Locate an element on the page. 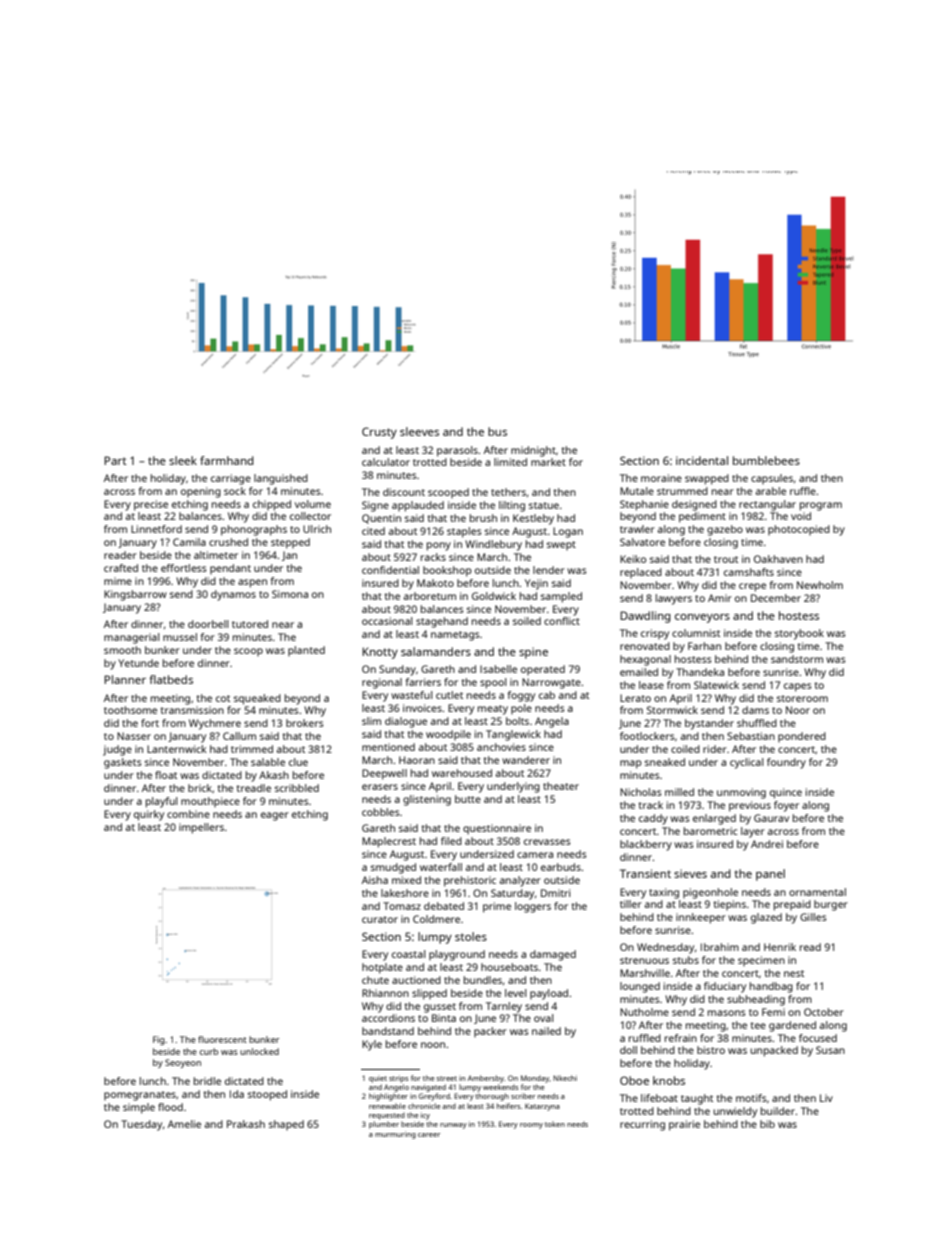 The width and height of the document is (952, 1233). bridle is located at coordinates (207, 1081).
